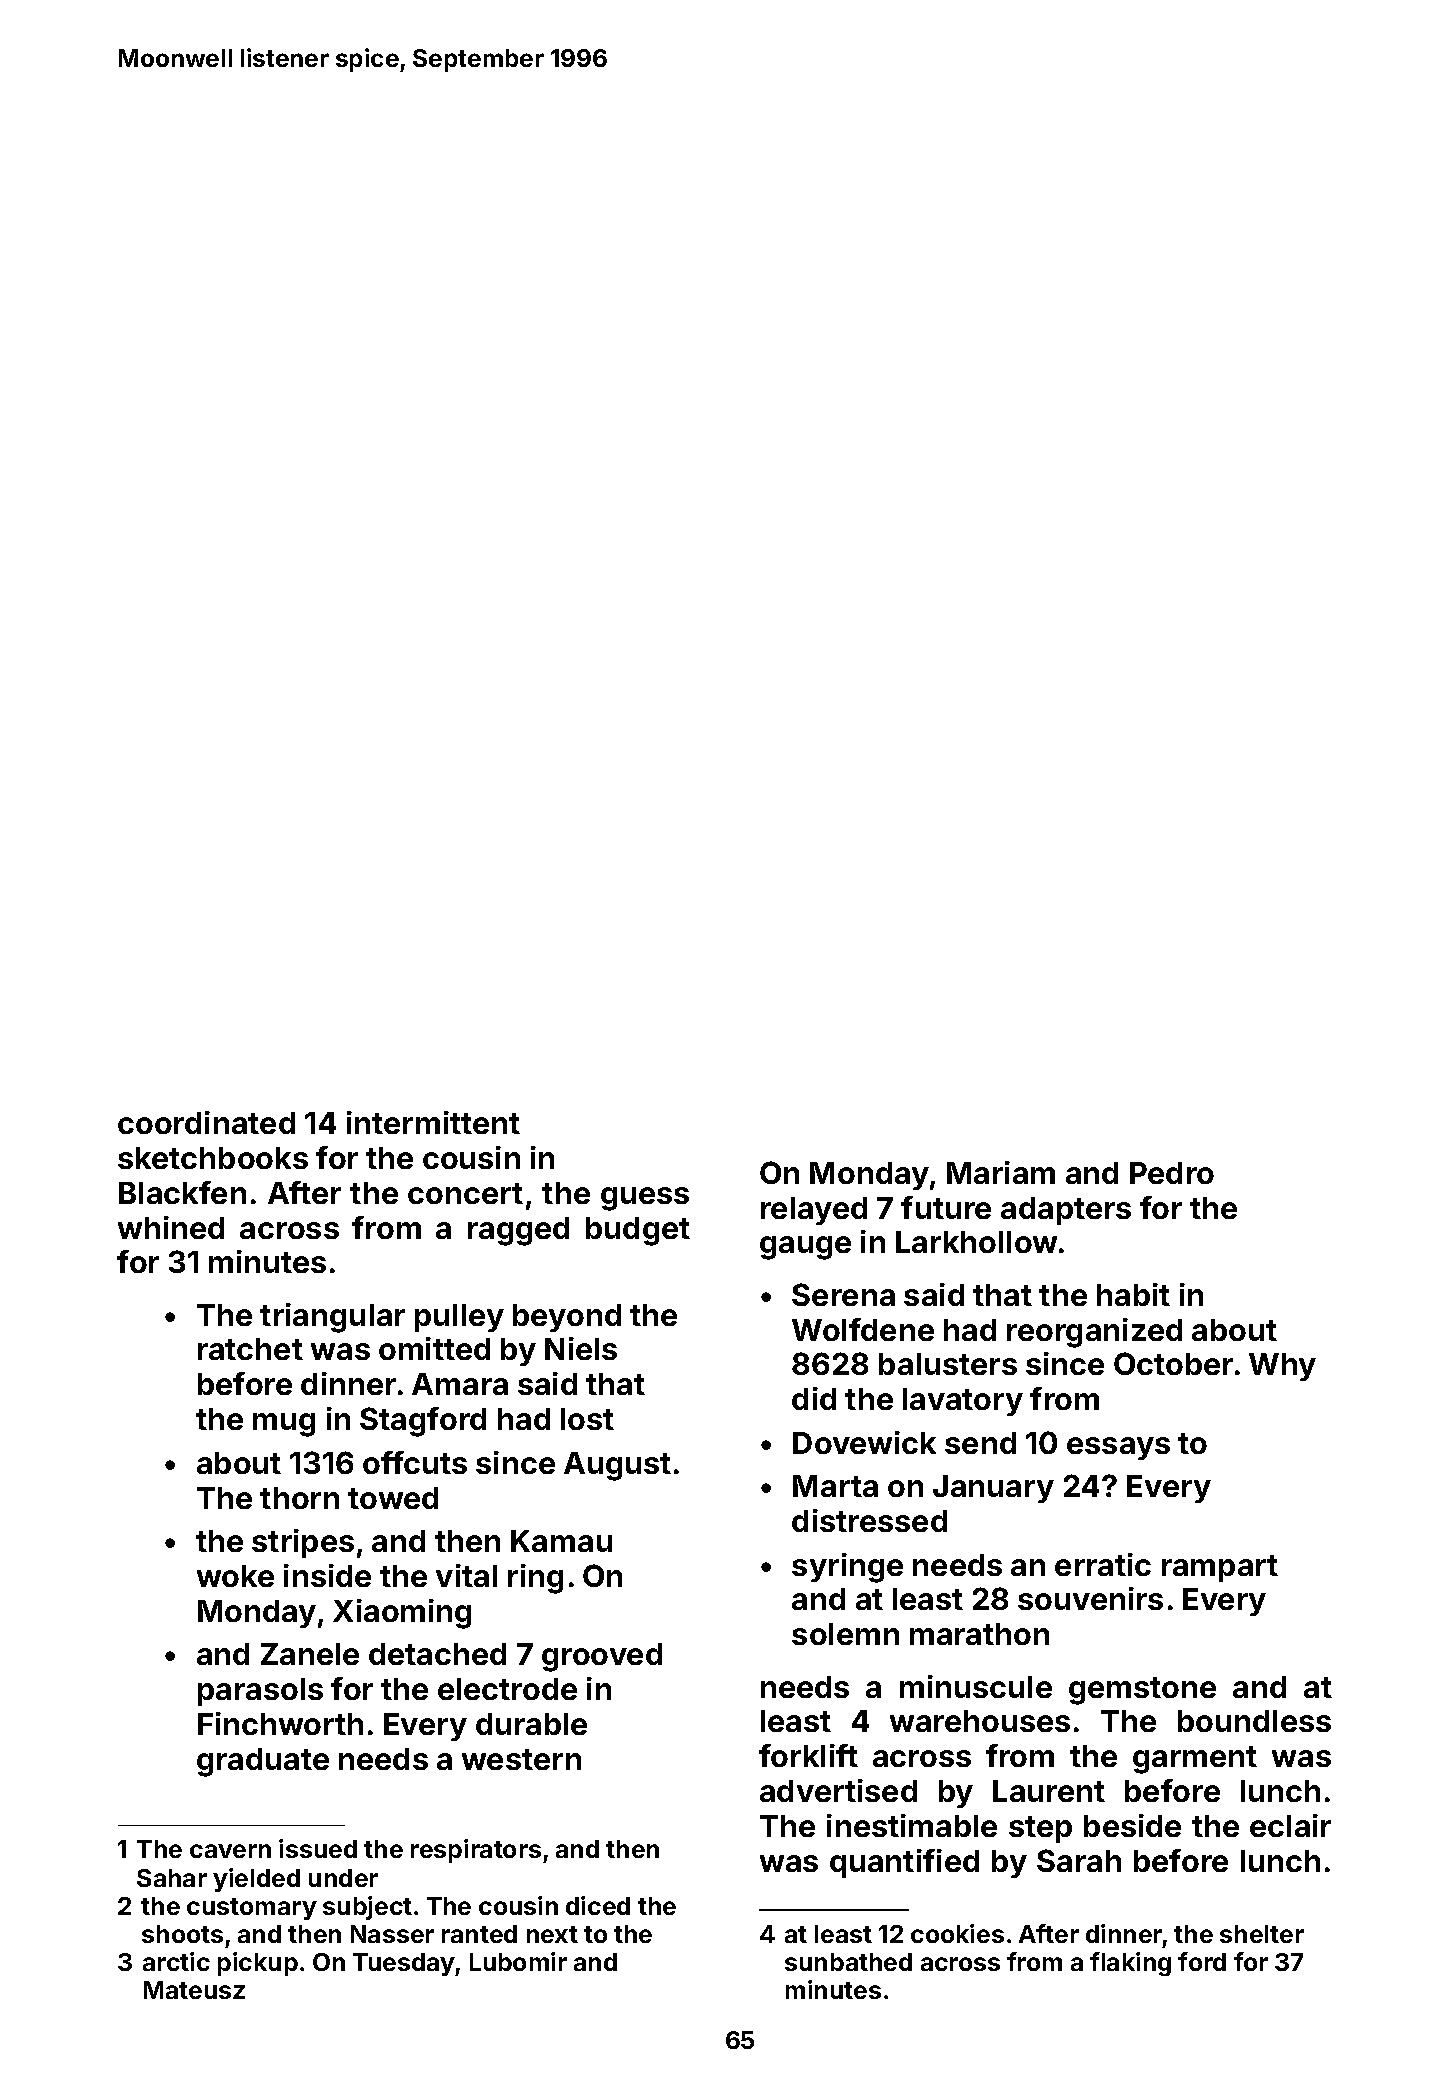 The height and width of the screenshot is (2100, 1450). I want to click on durable, so click(531, 1724).
